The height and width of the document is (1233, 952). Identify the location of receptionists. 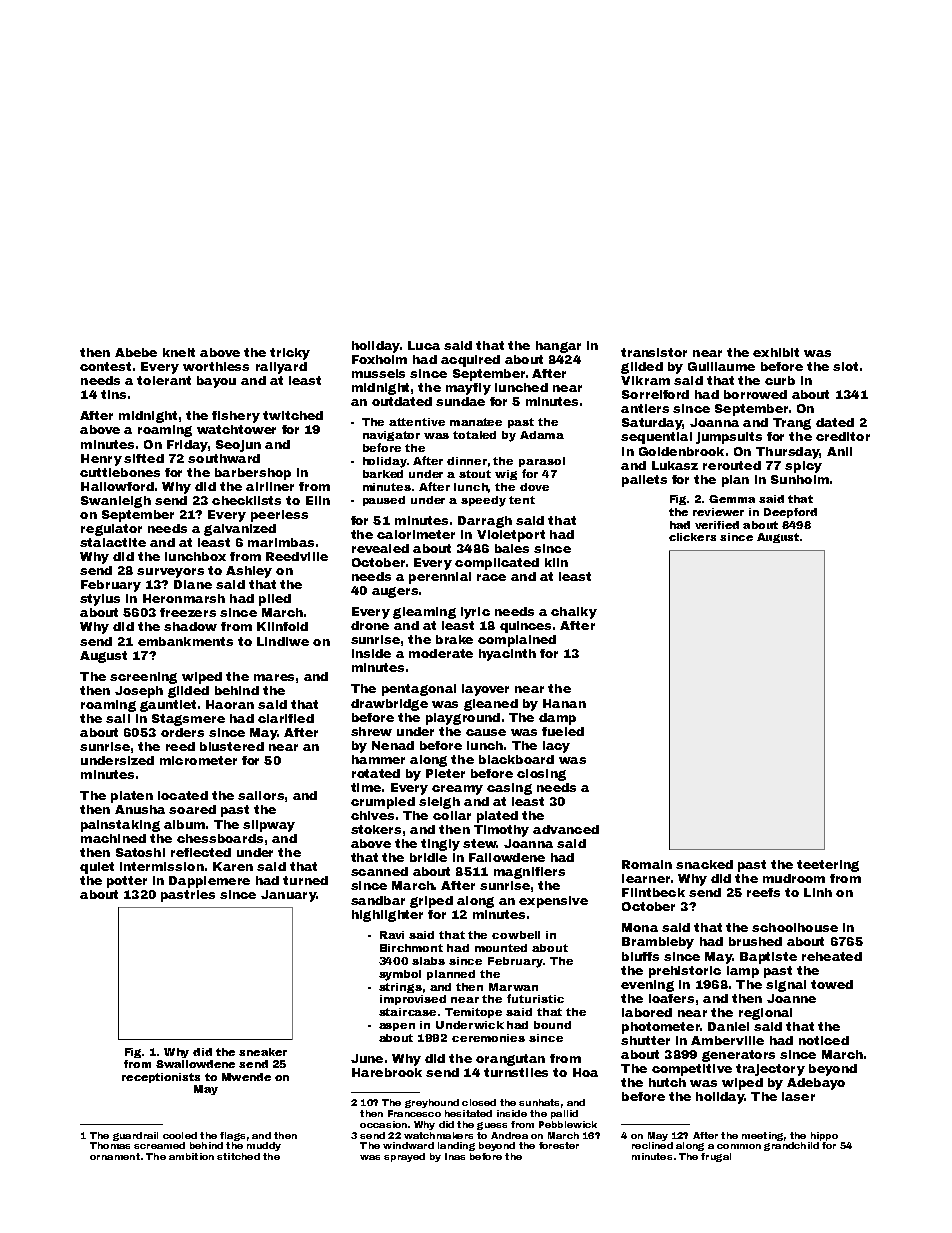
(161, 1078).
